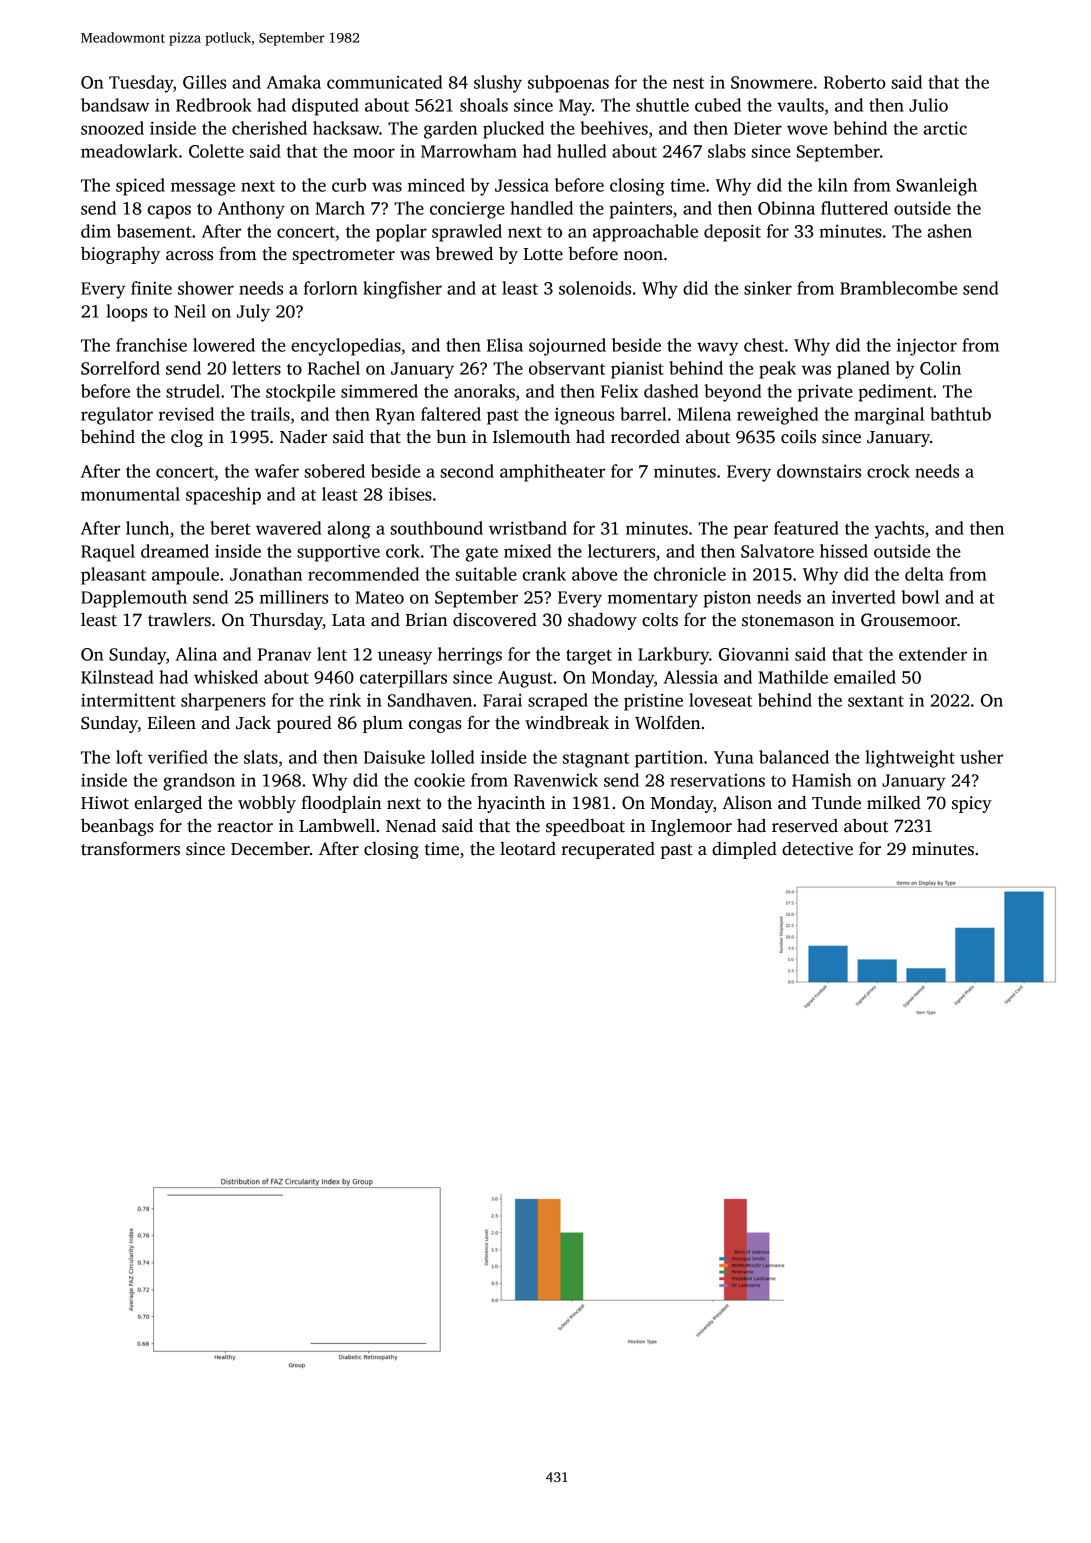  Describe the element at coordinates (105, 803) in the screenshot. I see `Hiwot` at that location.
